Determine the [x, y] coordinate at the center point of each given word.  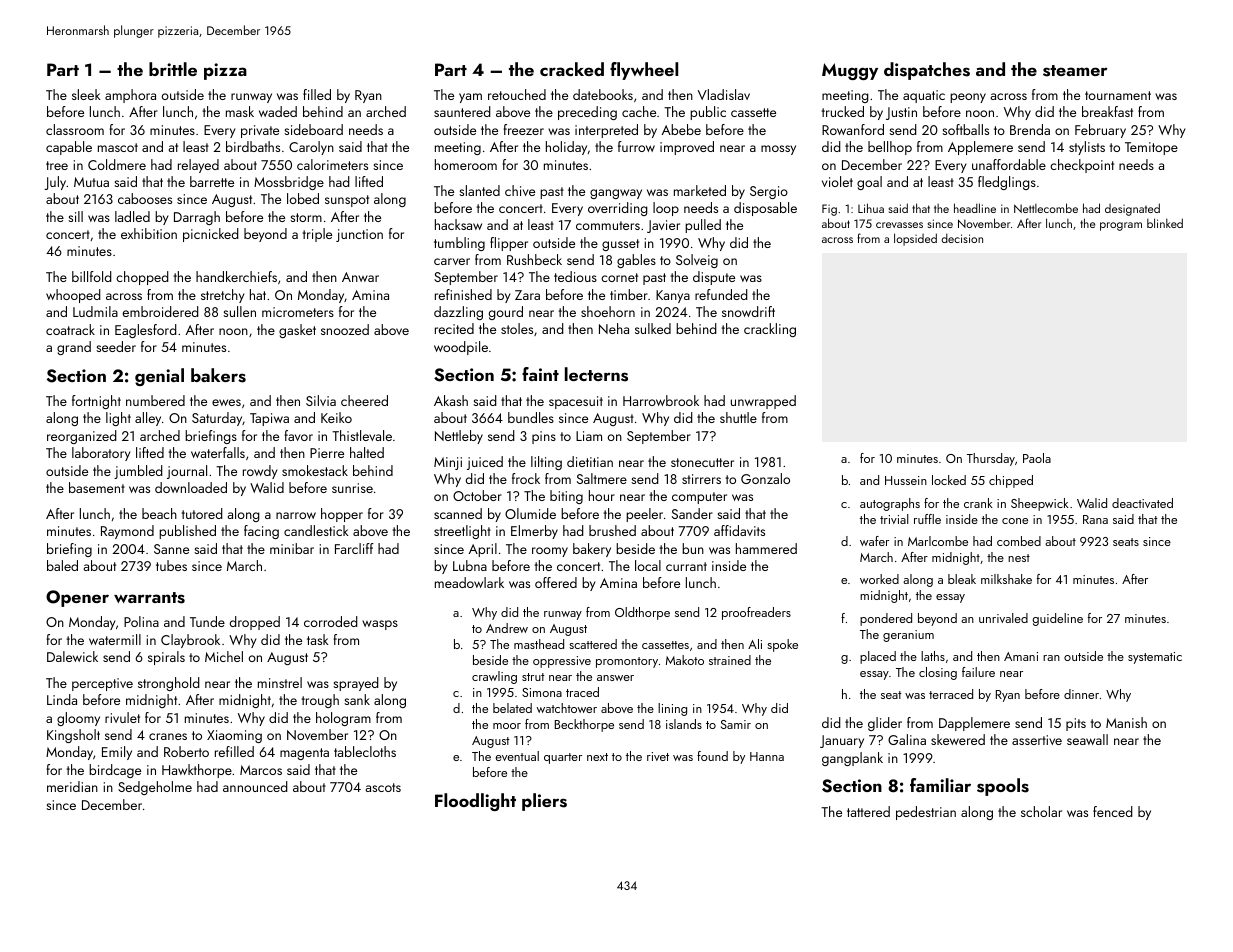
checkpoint [1082, 166]
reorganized [82, 437]
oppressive [562, 662]
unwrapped [763, 402]
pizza [225, 71]
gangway [616, 194]
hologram [343, 719]
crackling [770, 330]
